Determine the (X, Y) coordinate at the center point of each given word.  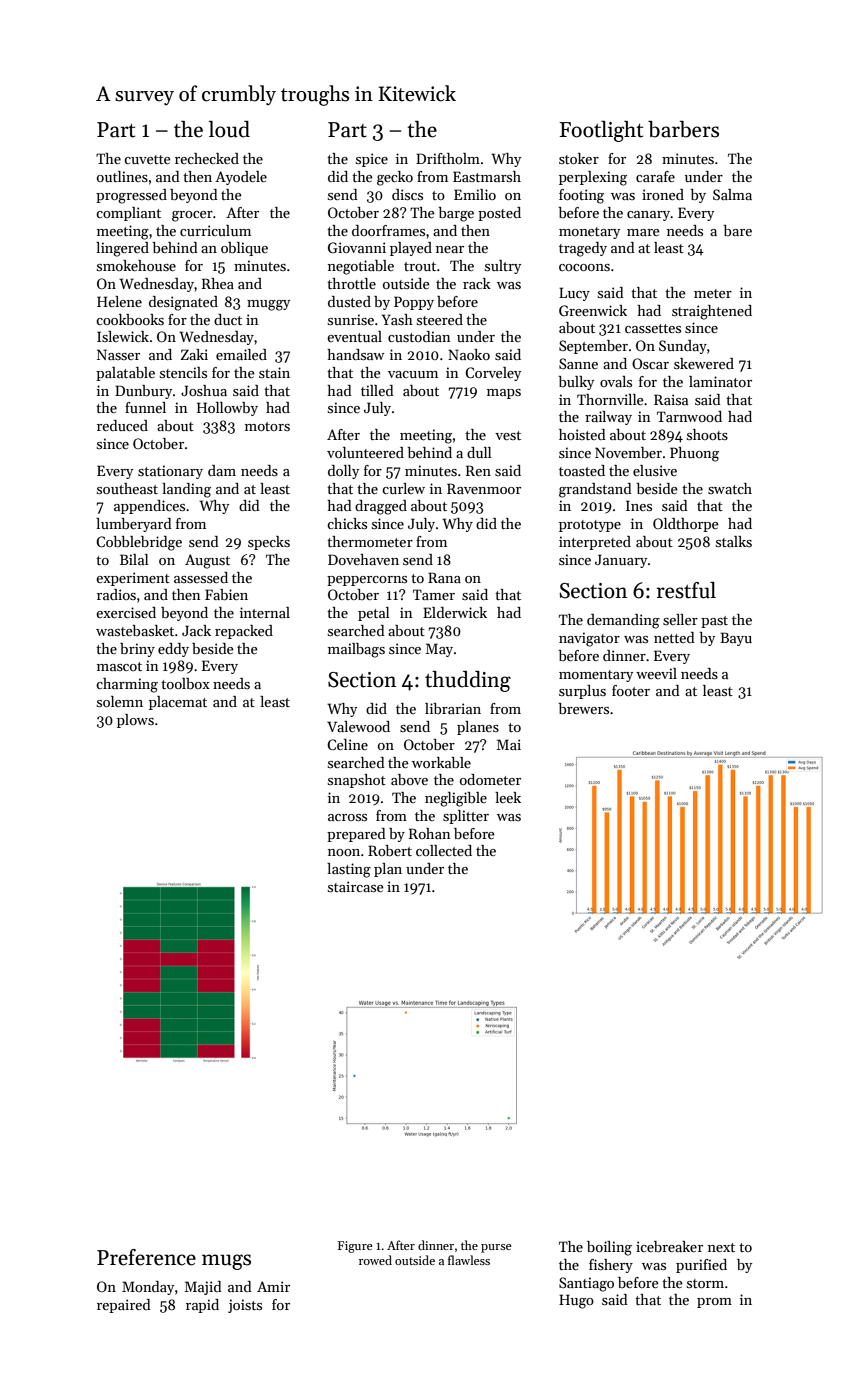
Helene (119, 301)
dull (479, 452)
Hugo (576, 1301)
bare (737, 230)
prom (714, 1303)
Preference (146, 1257)
